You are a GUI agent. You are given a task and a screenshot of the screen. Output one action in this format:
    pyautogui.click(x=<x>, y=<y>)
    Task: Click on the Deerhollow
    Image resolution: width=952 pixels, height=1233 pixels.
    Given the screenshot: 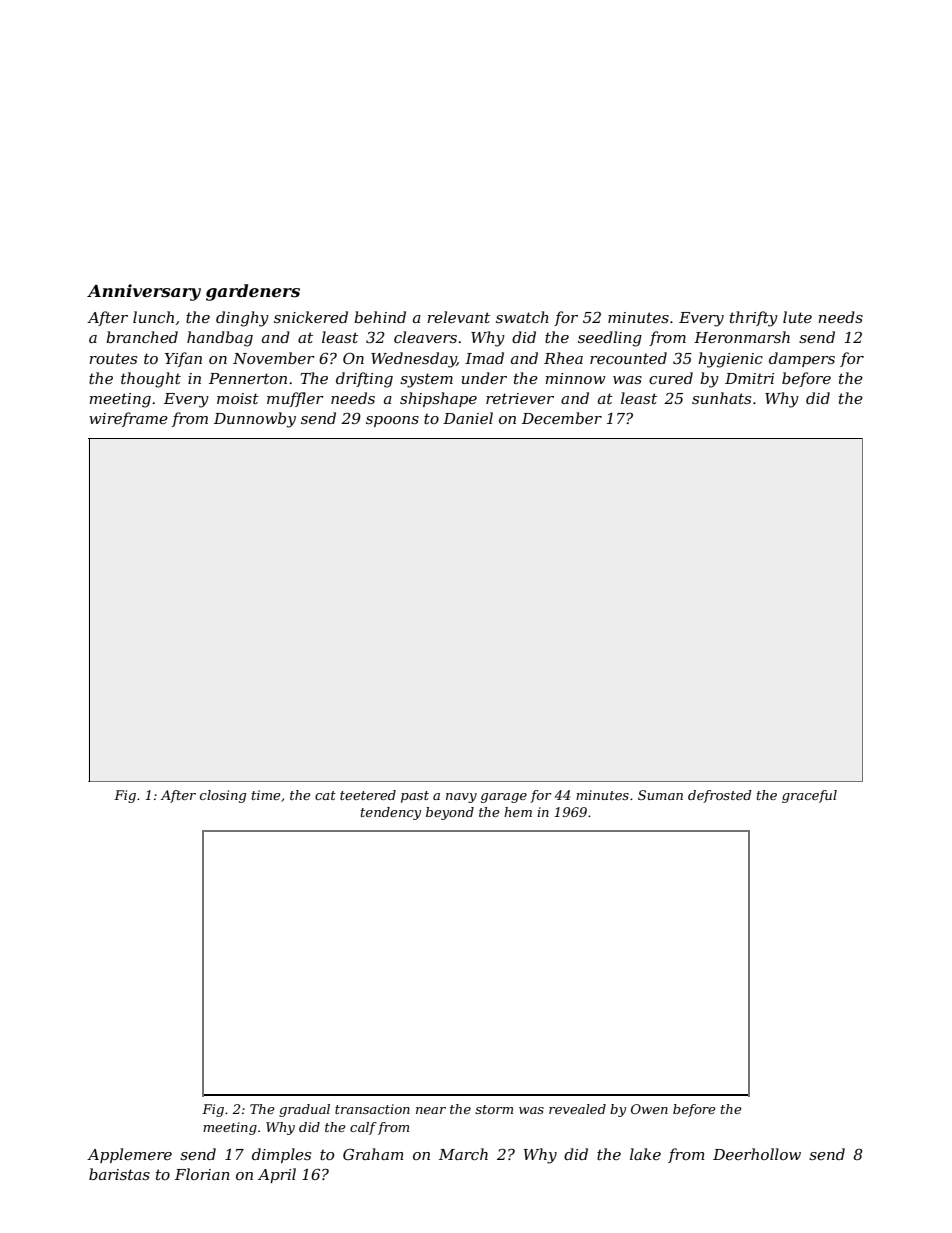 What is the action you would take?
    pyautogui.click(x=757, y=1154)
